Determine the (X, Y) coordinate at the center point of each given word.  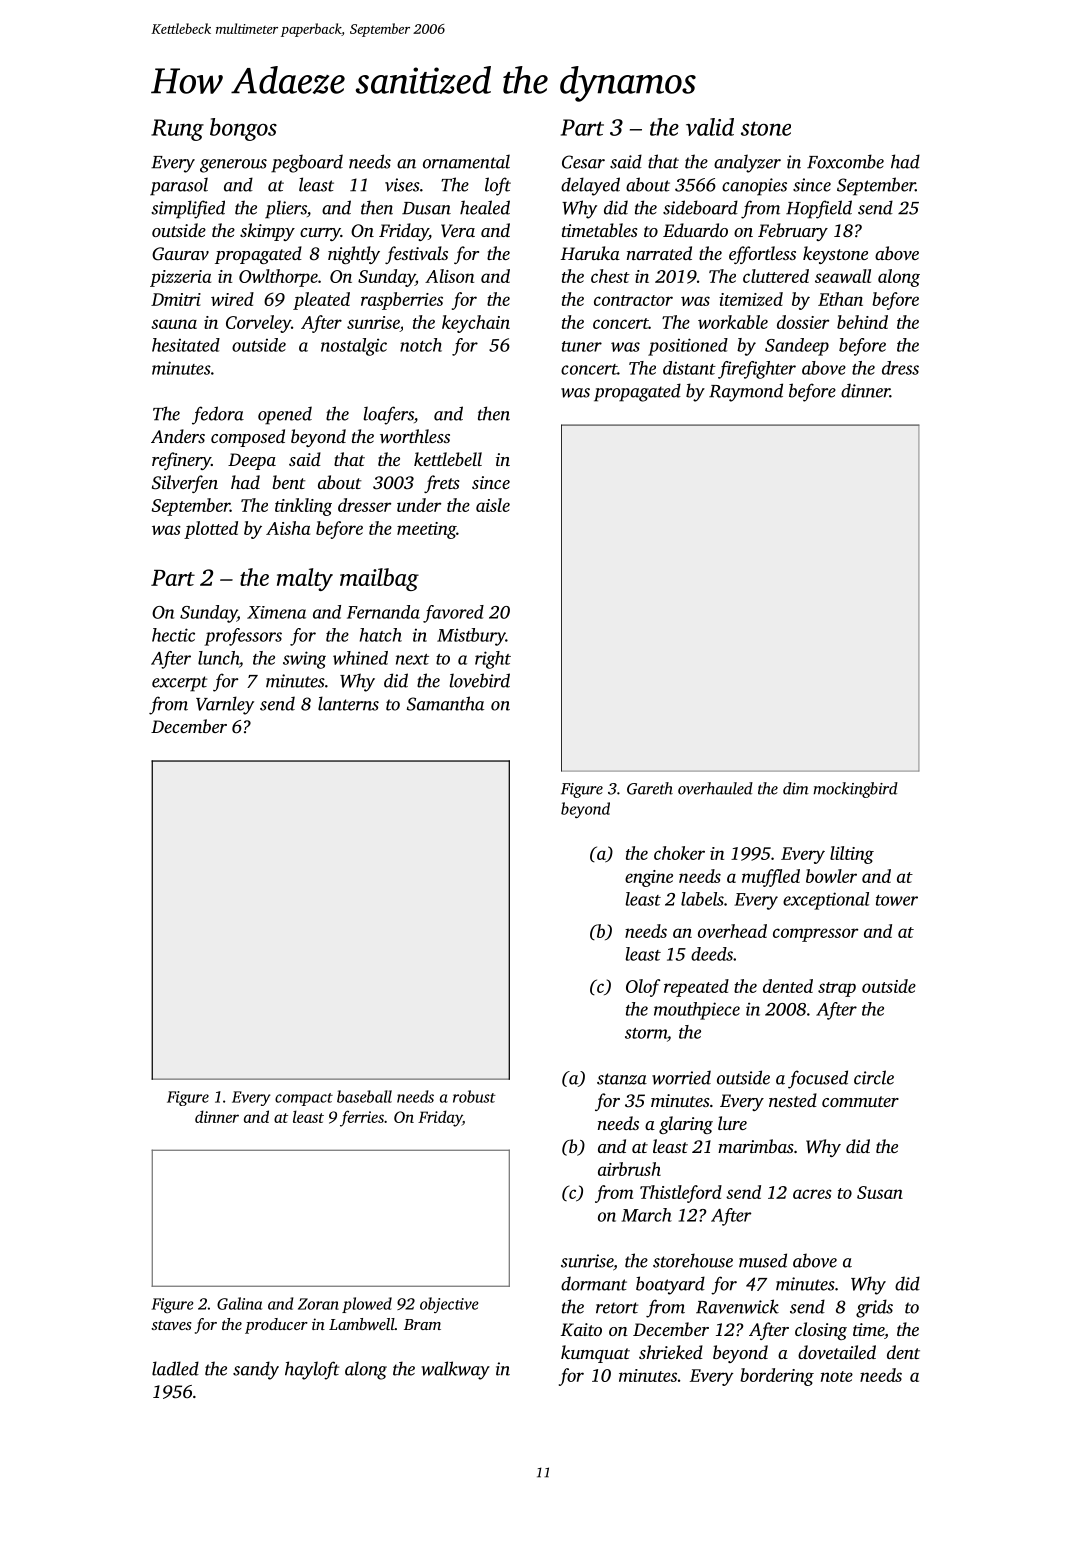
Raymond (746, 392)
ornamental (466, 161)
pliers (286, 209)
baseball (364, 1096)
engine (649, 878)
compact (304, 1099)
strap (837, 989)
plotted (211, 530)
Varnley (225, 705)
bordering (777, 1377)
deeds (712, 954)
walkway (455, 1370)
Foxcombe (845, 161)
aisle (493, 505)
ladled (175, 1368)
